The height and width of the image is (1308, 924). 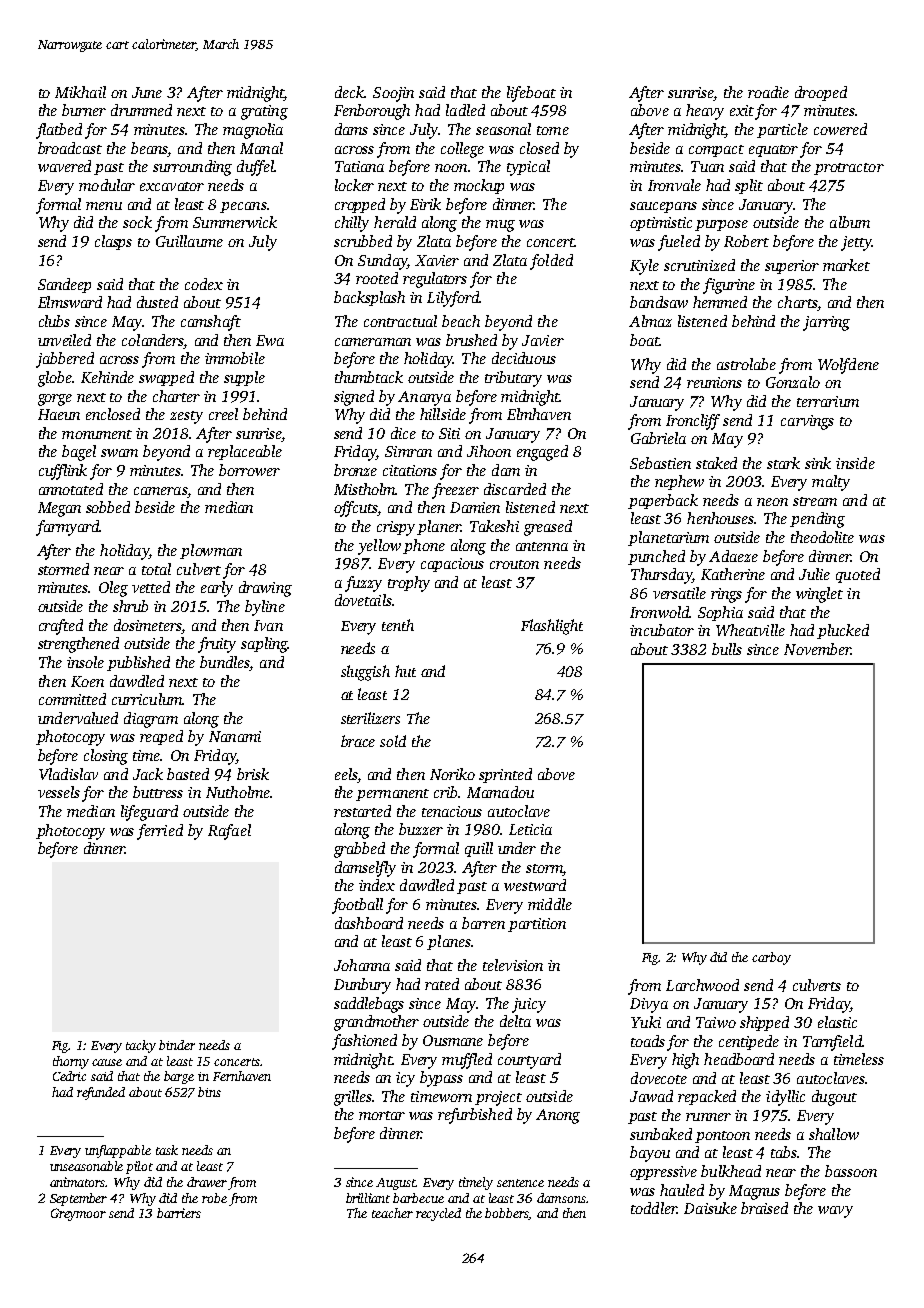 I want to click on drawer, so click(x=207, y=1182).
